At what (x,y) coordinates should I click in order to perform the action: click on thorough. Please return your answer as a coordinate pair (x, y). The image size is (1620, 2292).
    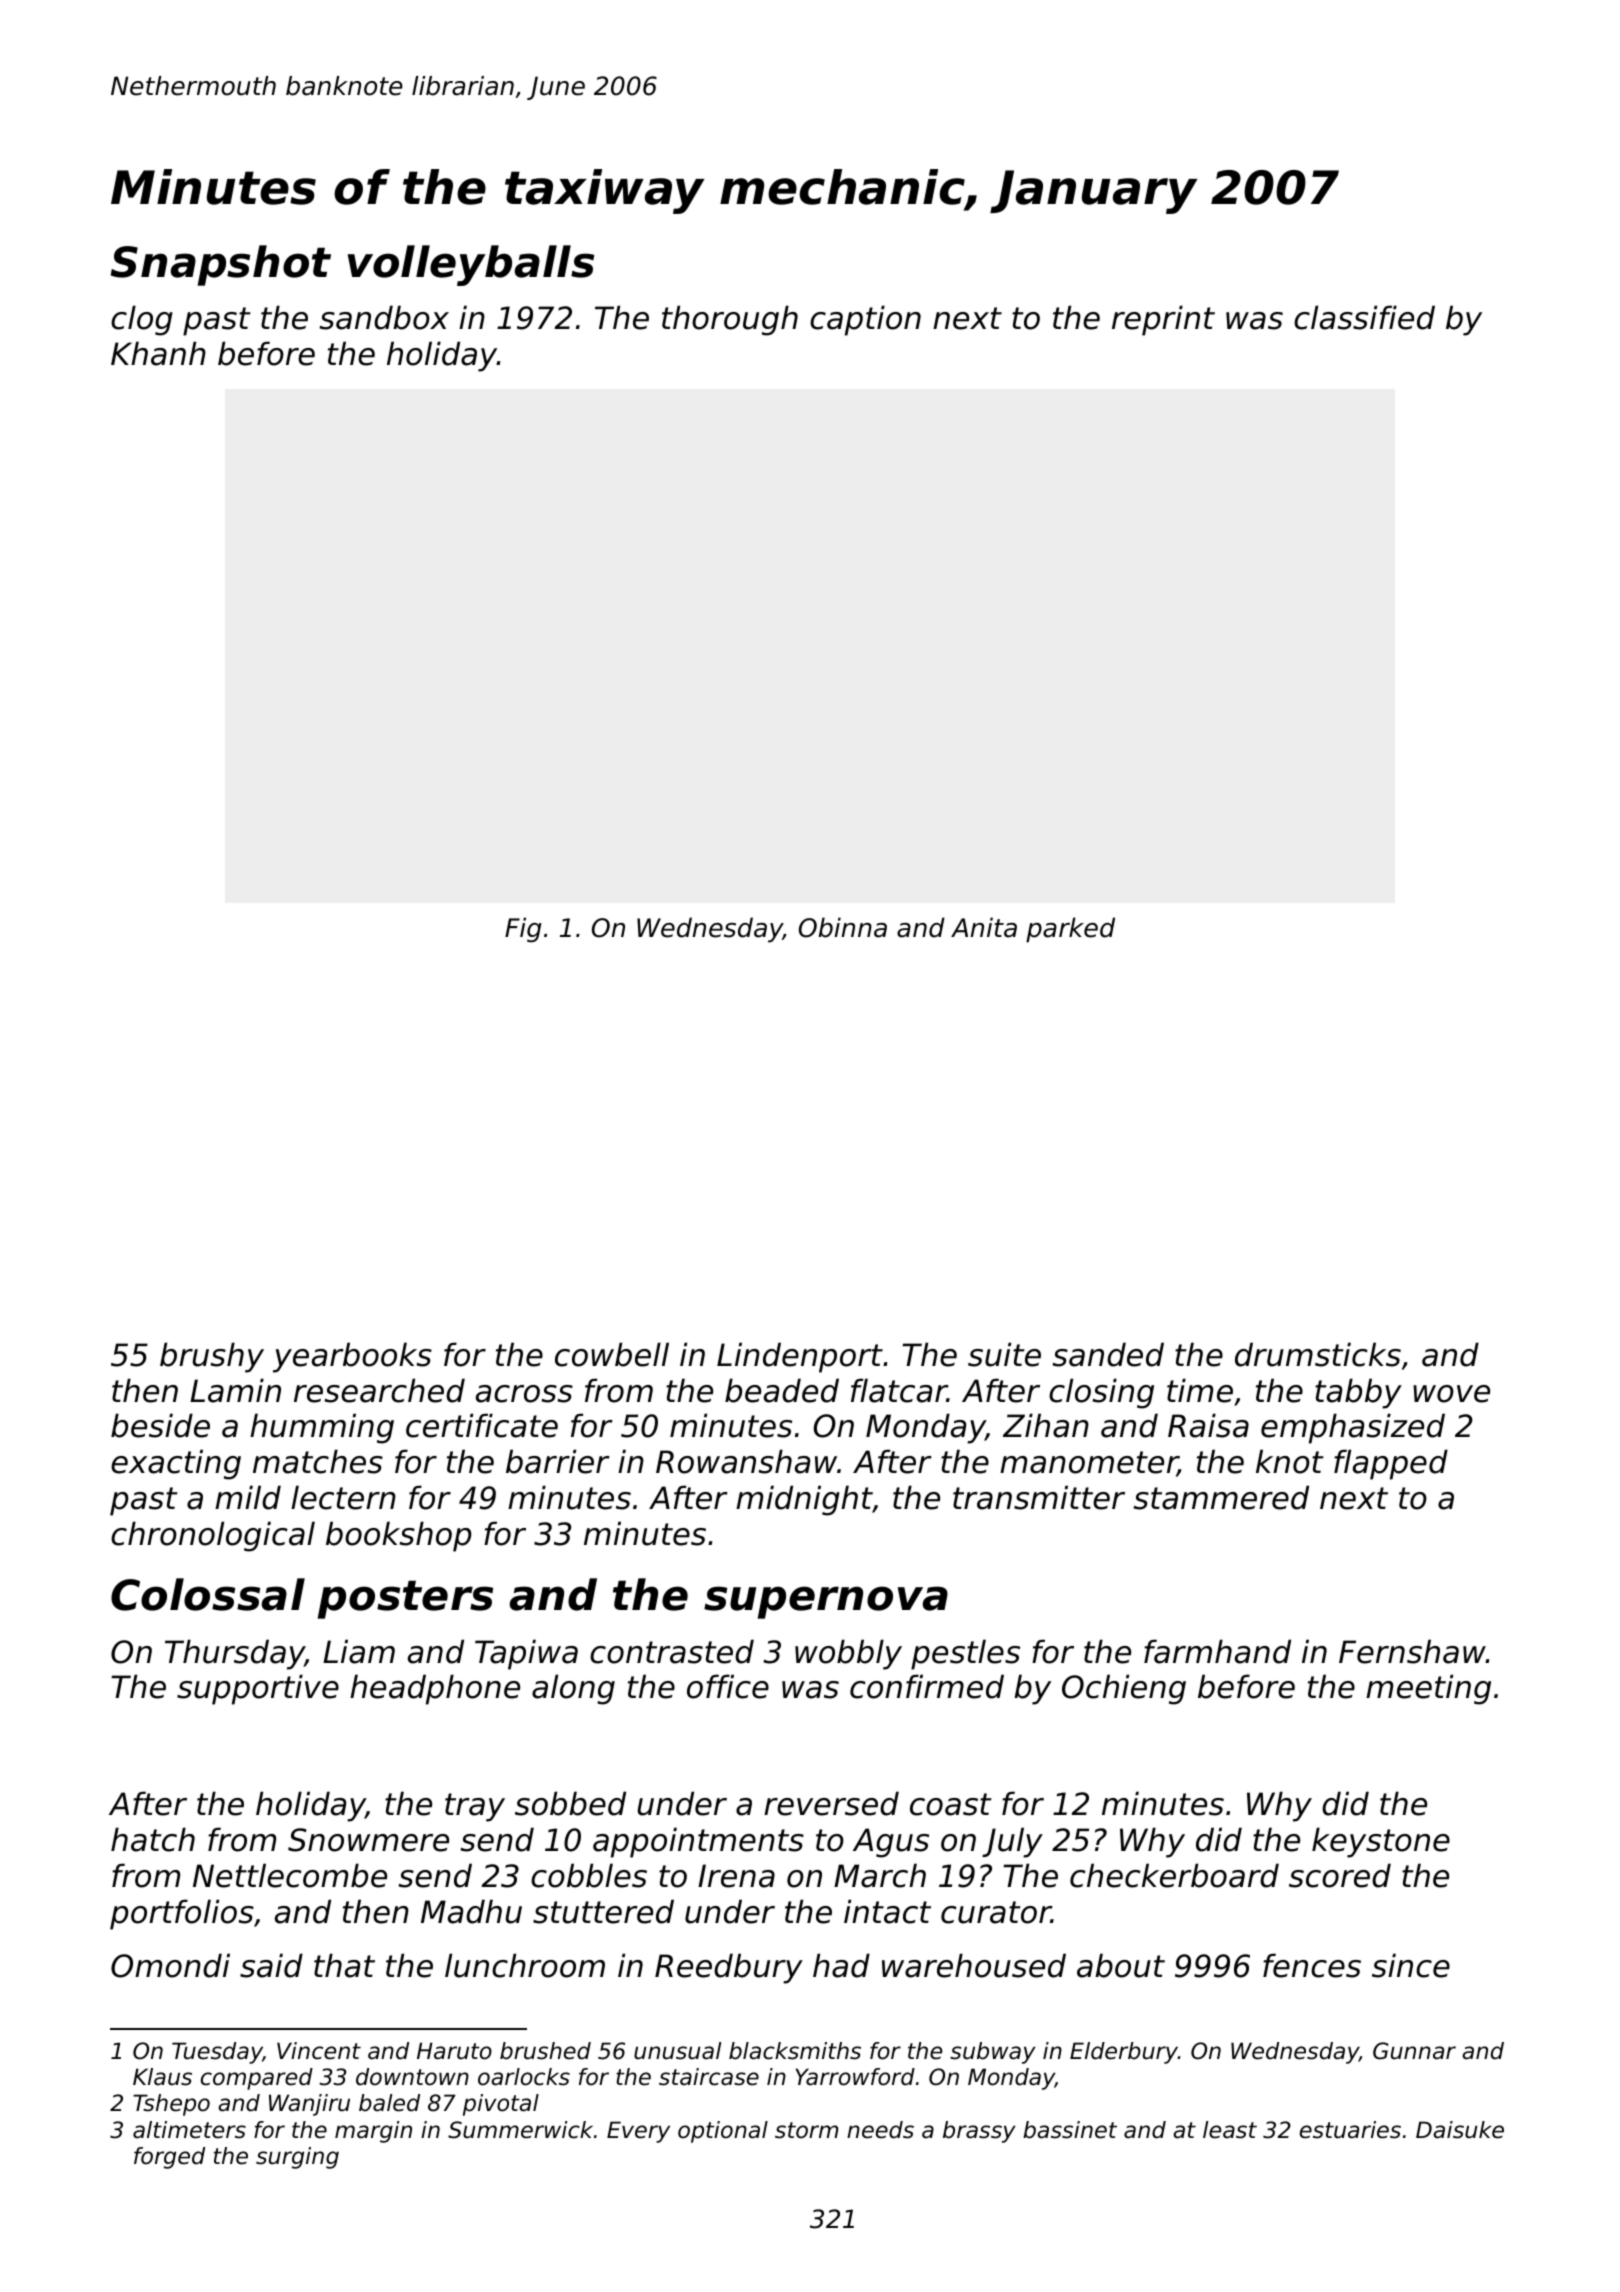
    Looking at the image, I should click on (730, 320).
